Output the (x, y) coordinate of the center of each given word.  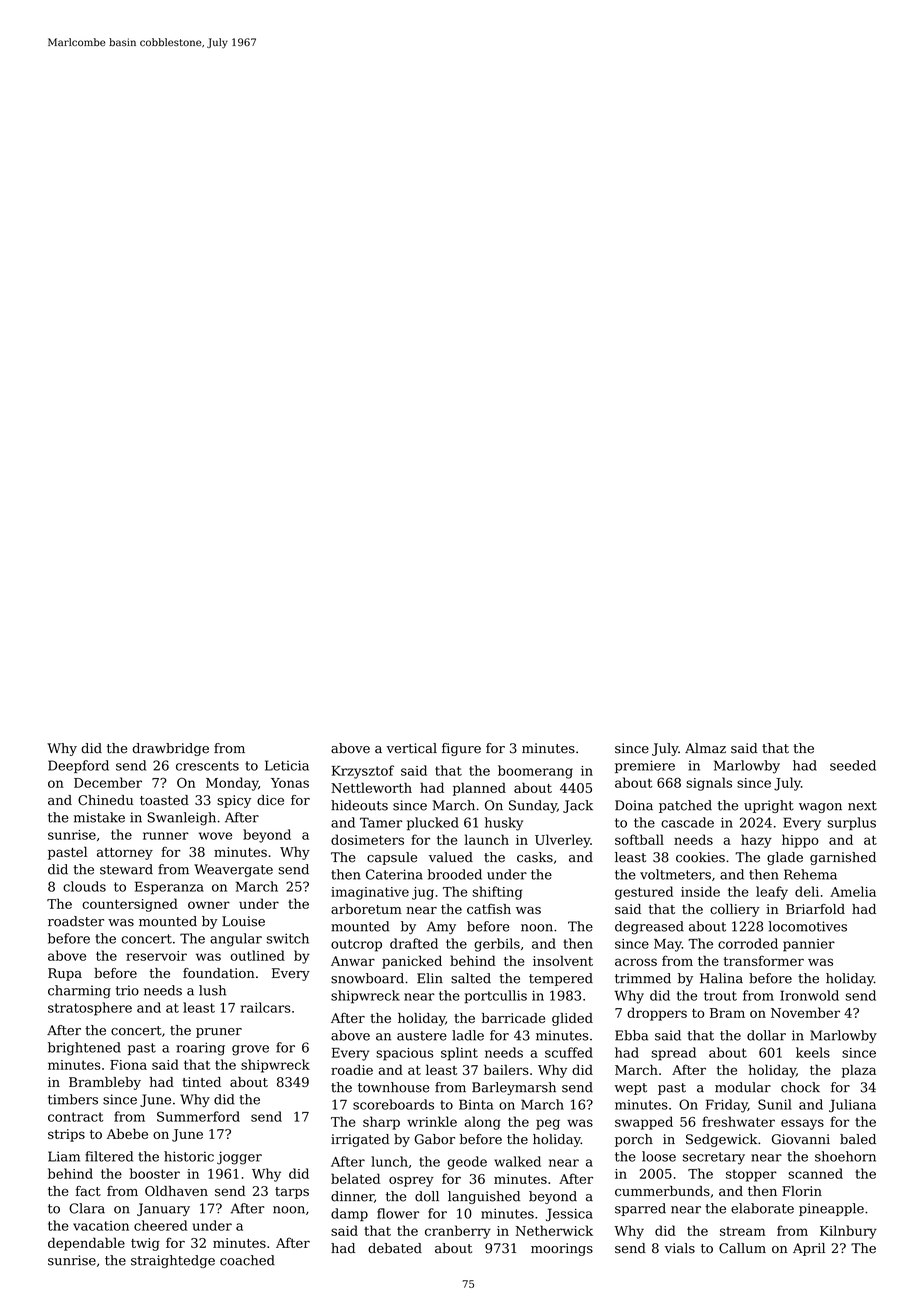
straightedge (173, 1261)
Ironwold (809, 995)
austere (422, 1036)
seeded (853, 765)
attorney (125, 854)
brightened (84, 1049)
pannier (809, 945)
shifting (497, 893)
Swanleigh (182, 819)
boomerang (535, 772)
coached (247, 1260)
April (809, 1249)
